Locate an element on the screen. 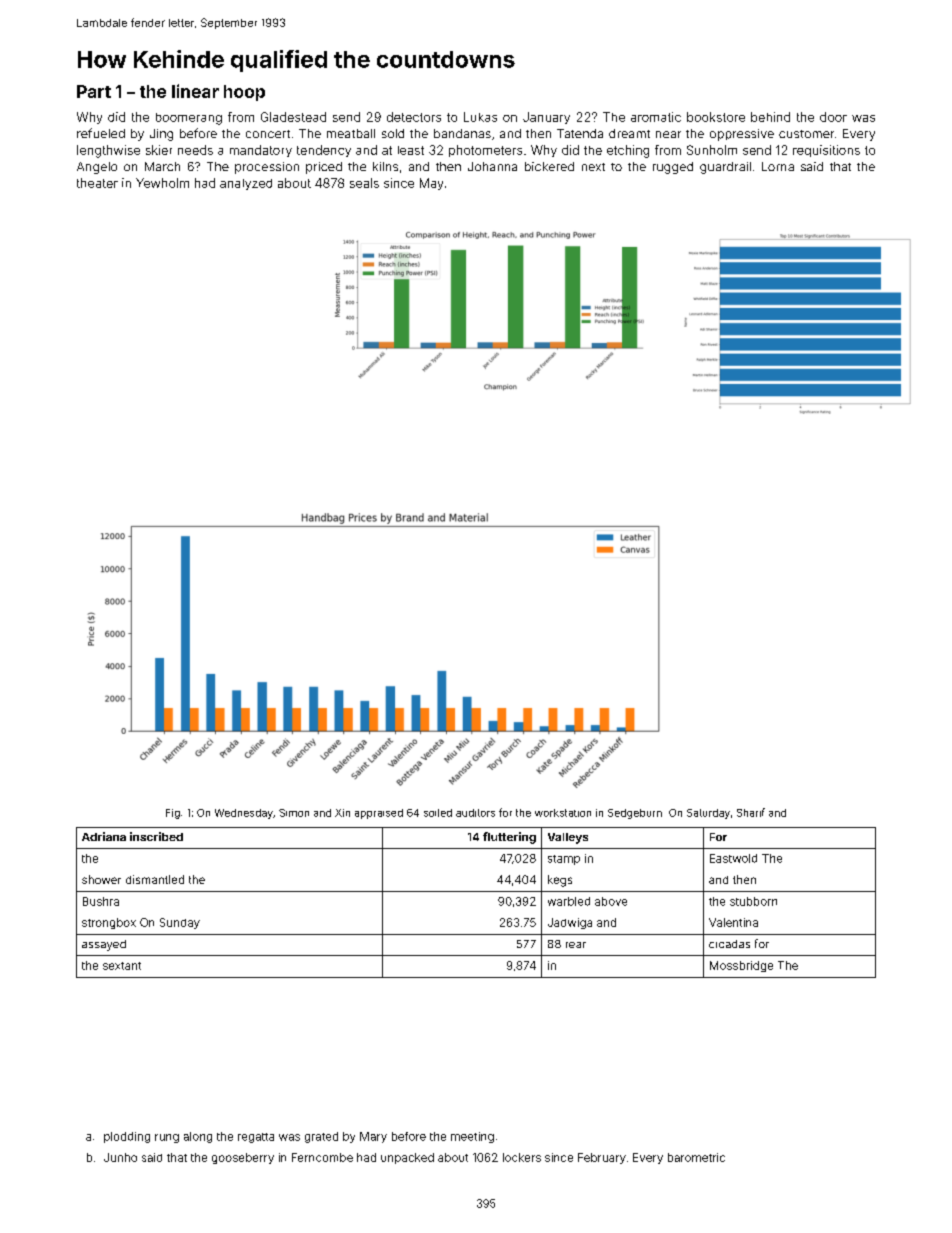 This screenshot has width=952, height=1233. seals is located at coordinates (364, 183).
